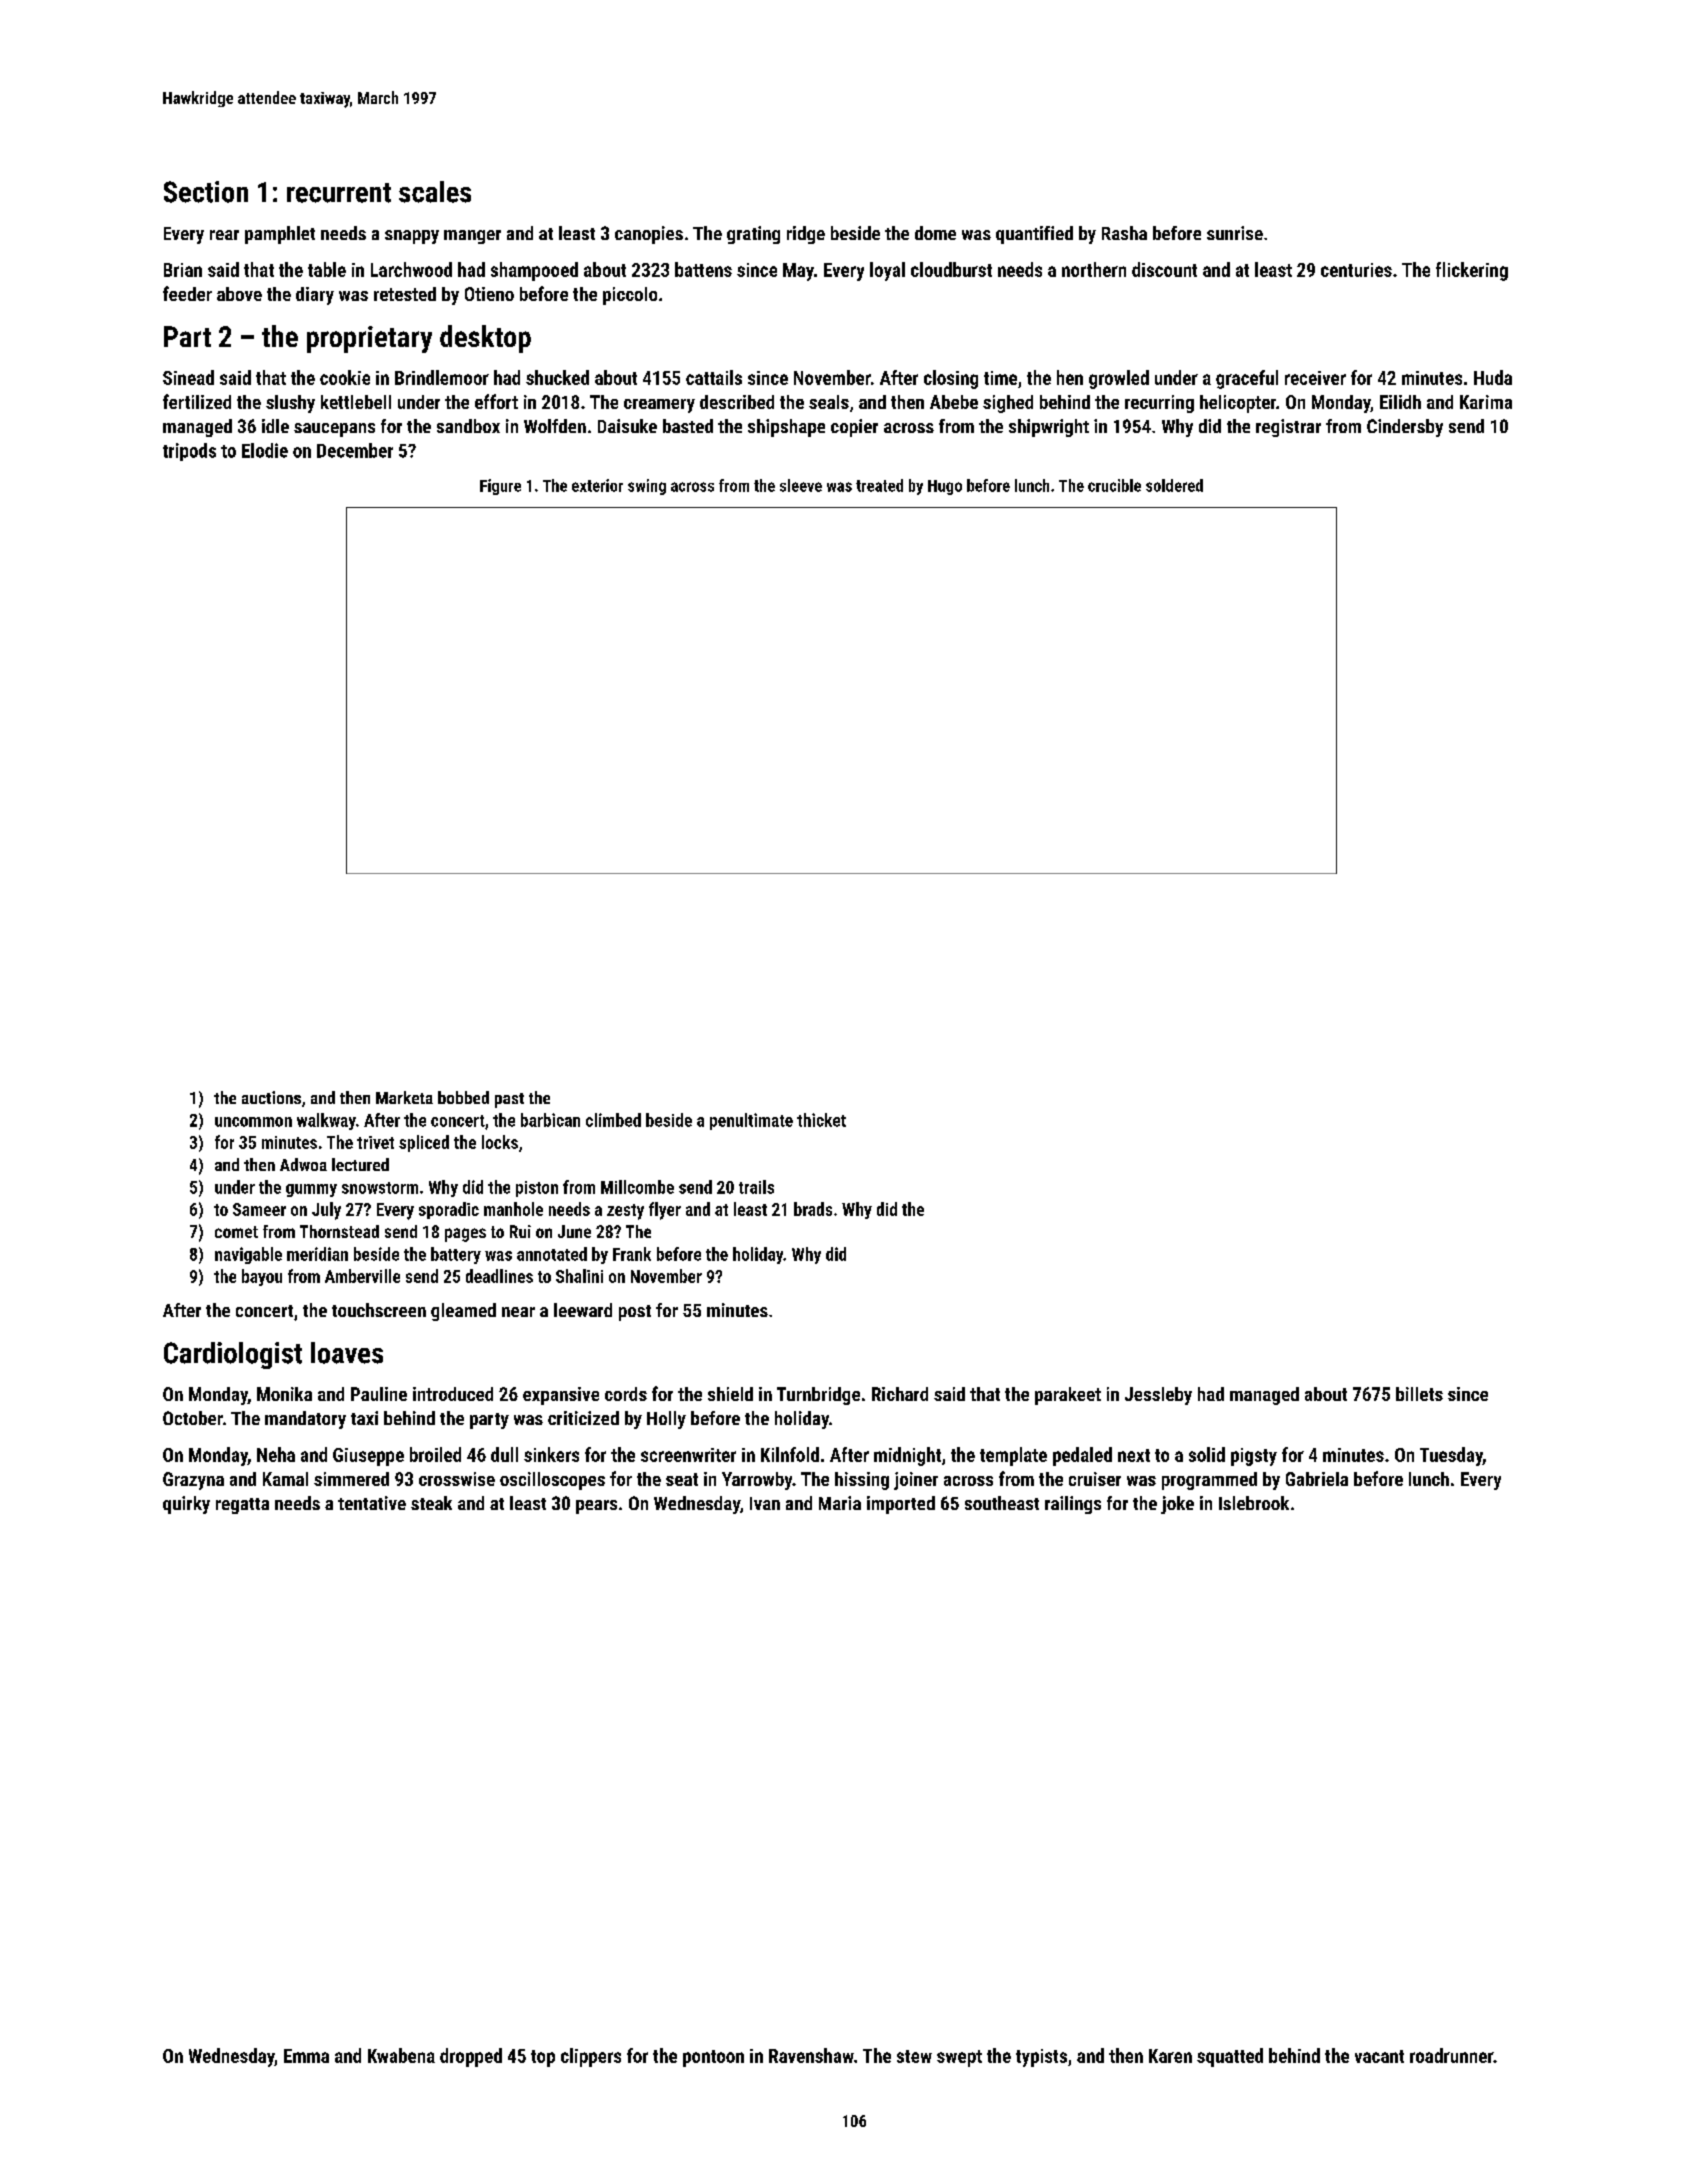 This document has height=2178, width=1683. I want to click on roadrunner, so click(1451, 2055).
